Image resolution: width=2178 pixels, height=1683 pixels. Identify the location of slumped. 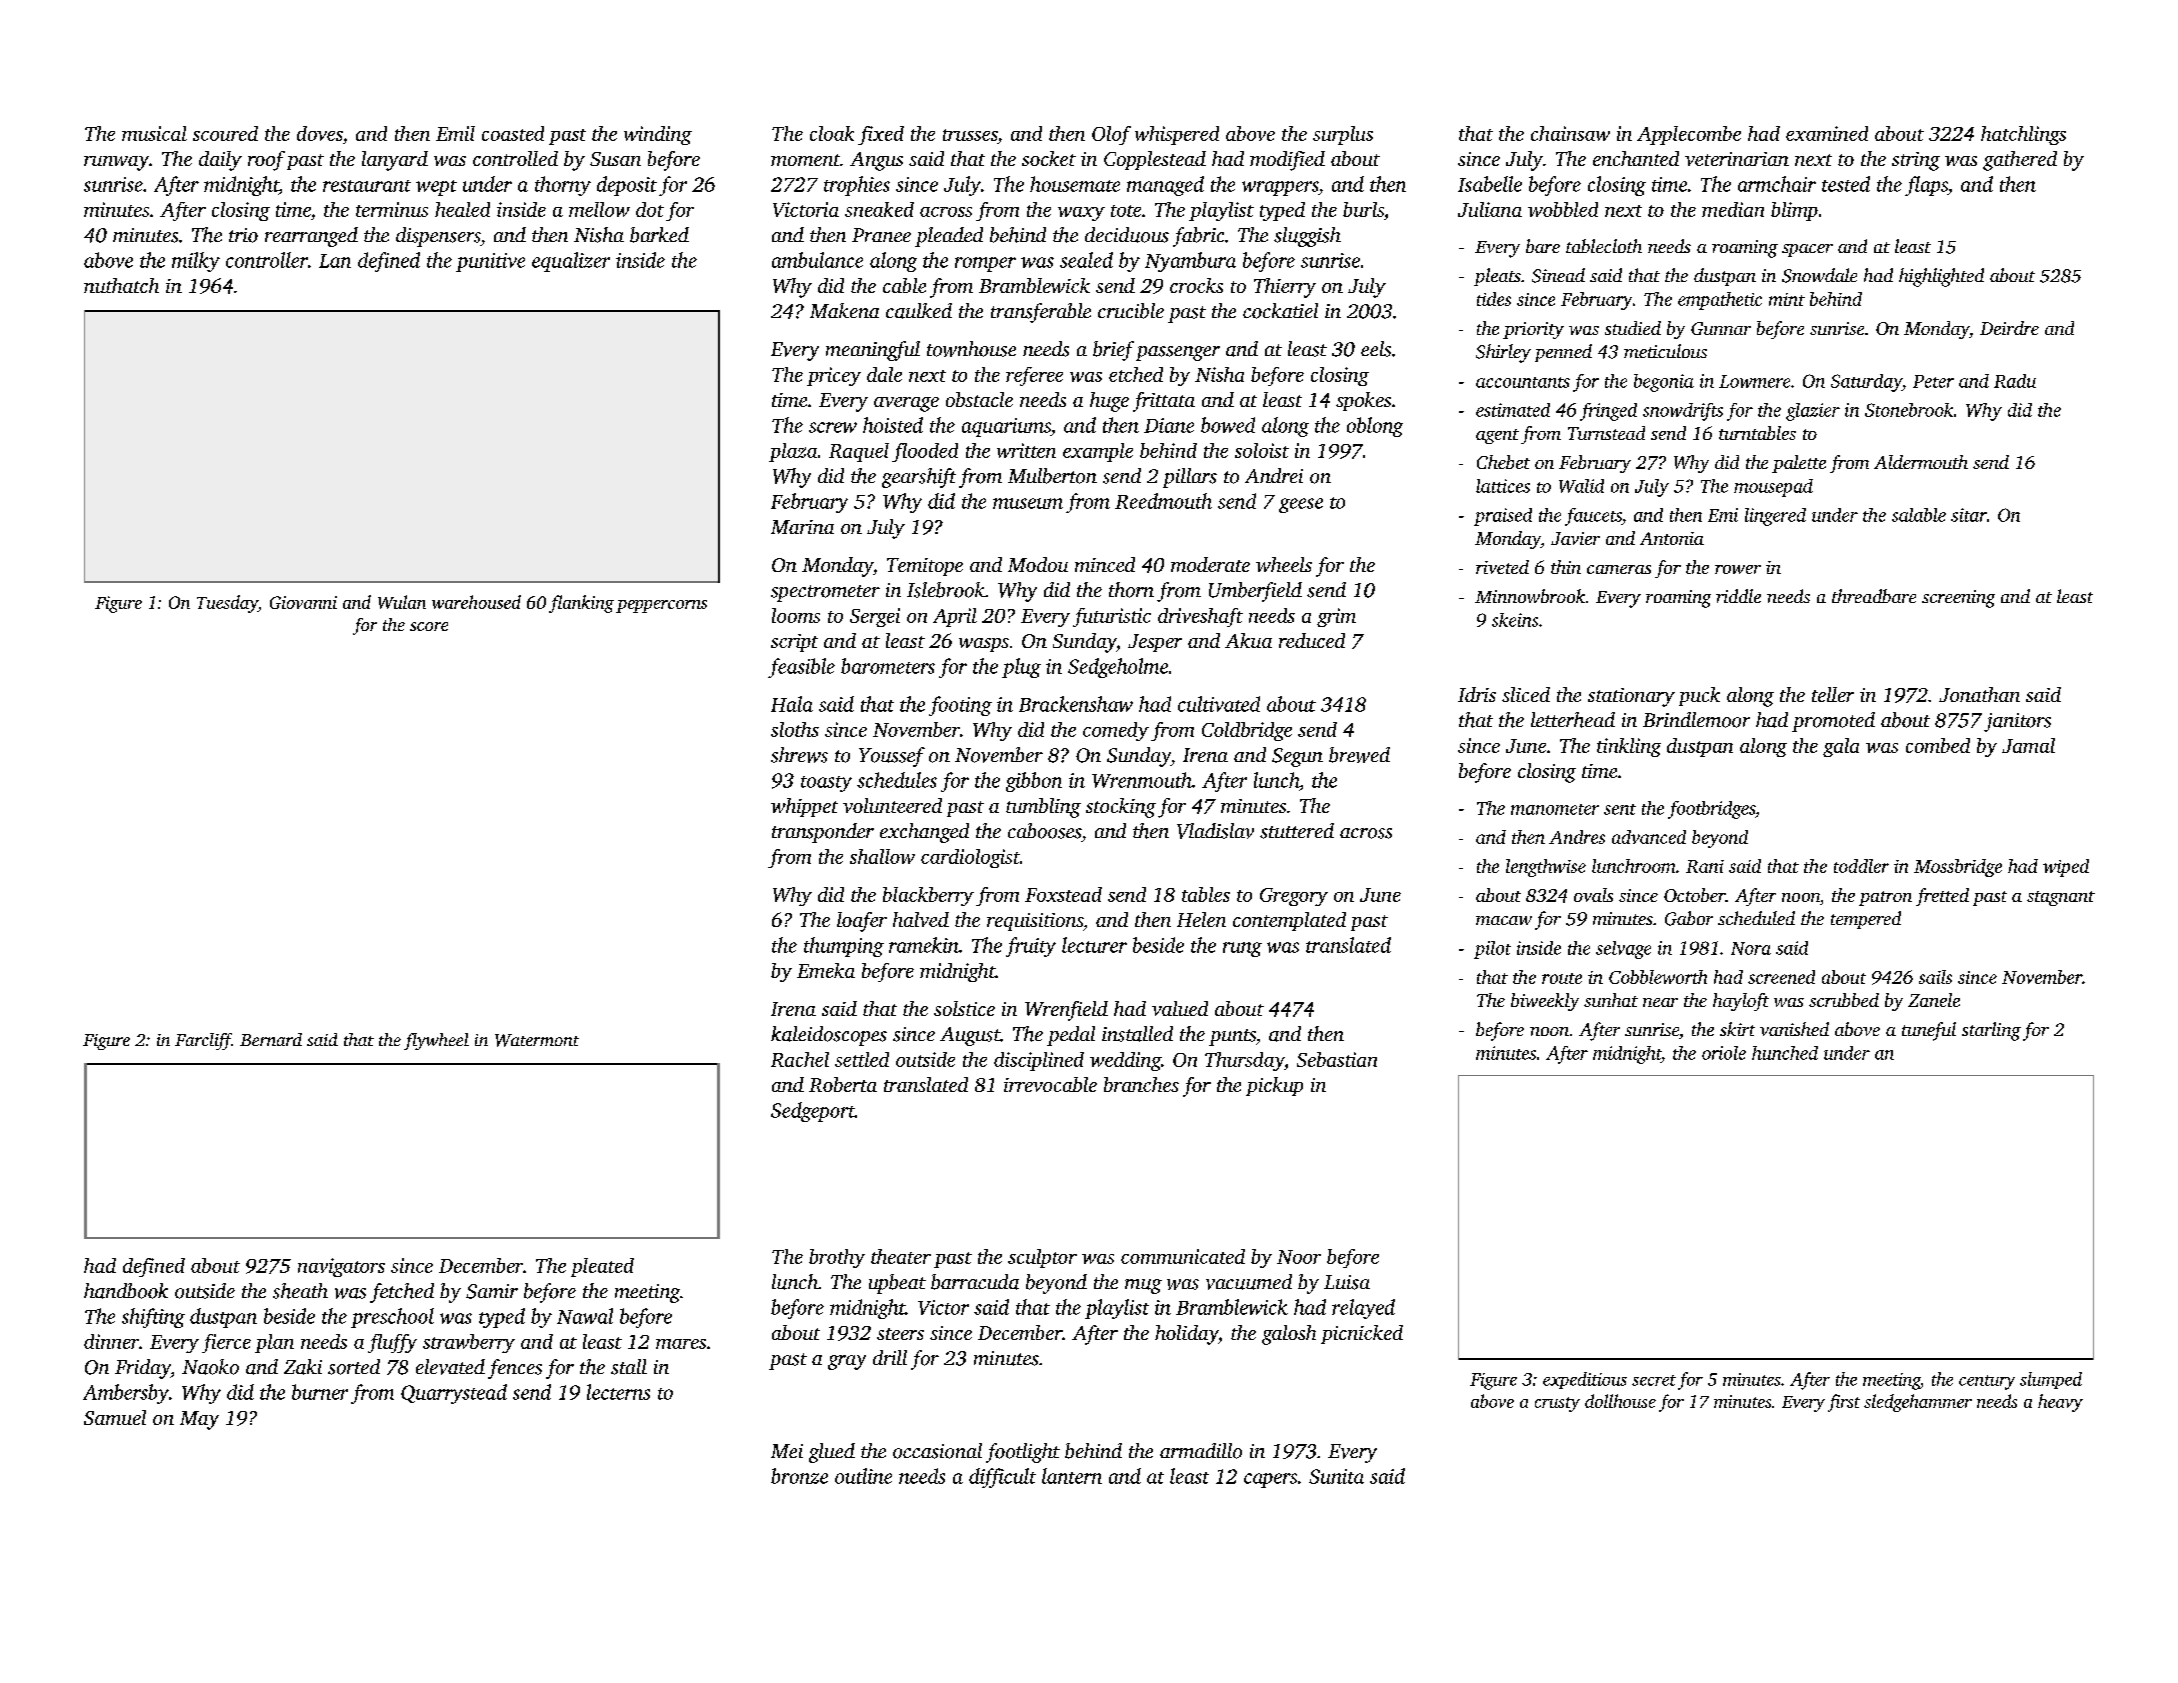
(2051, 1380).
